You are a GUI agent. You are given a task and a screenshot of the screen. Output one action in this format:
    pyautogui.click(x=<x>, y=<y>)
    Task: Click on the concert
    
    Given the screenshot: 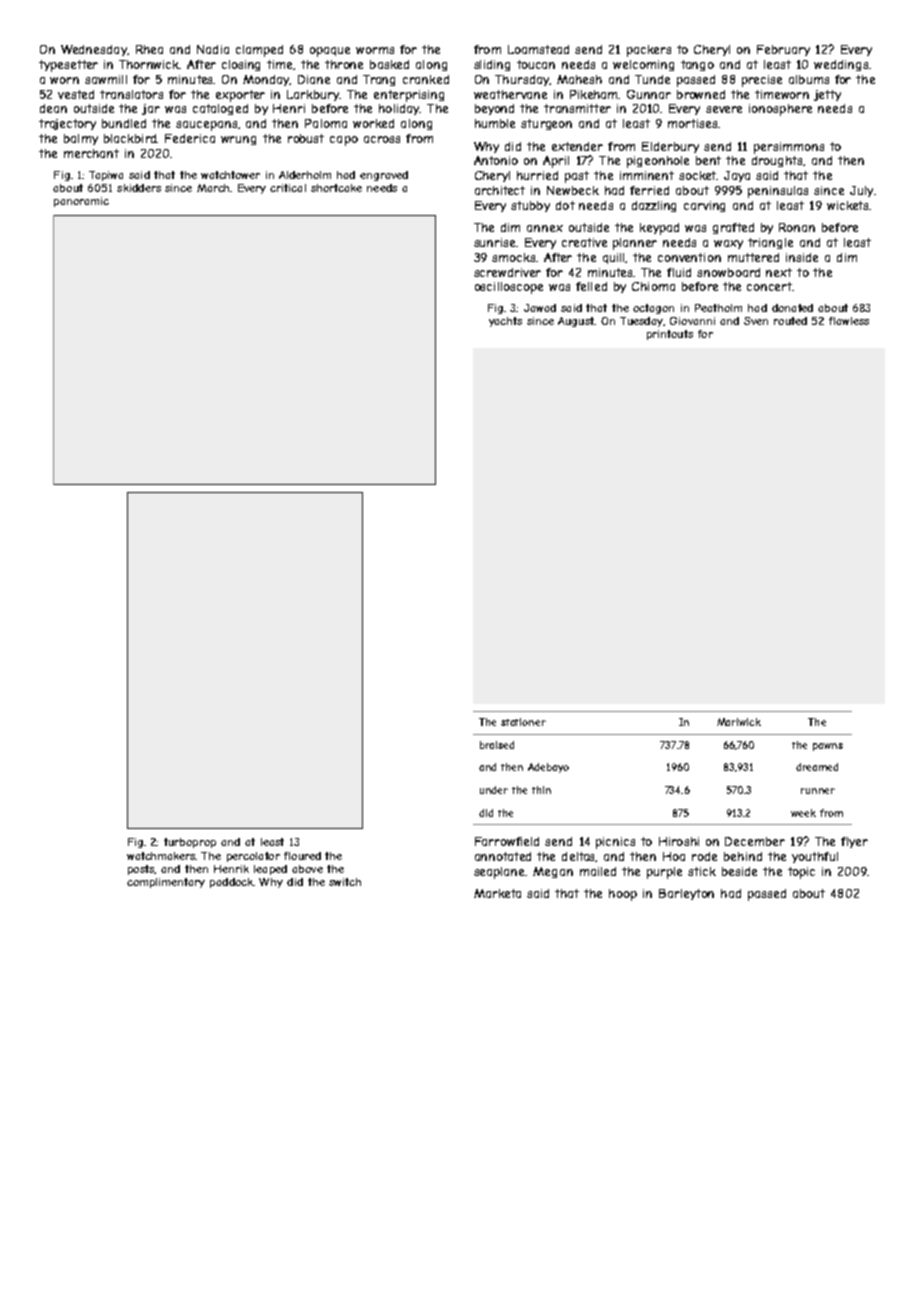 What is the action you would take?
    pyautogui.click(x=770, y=286)
